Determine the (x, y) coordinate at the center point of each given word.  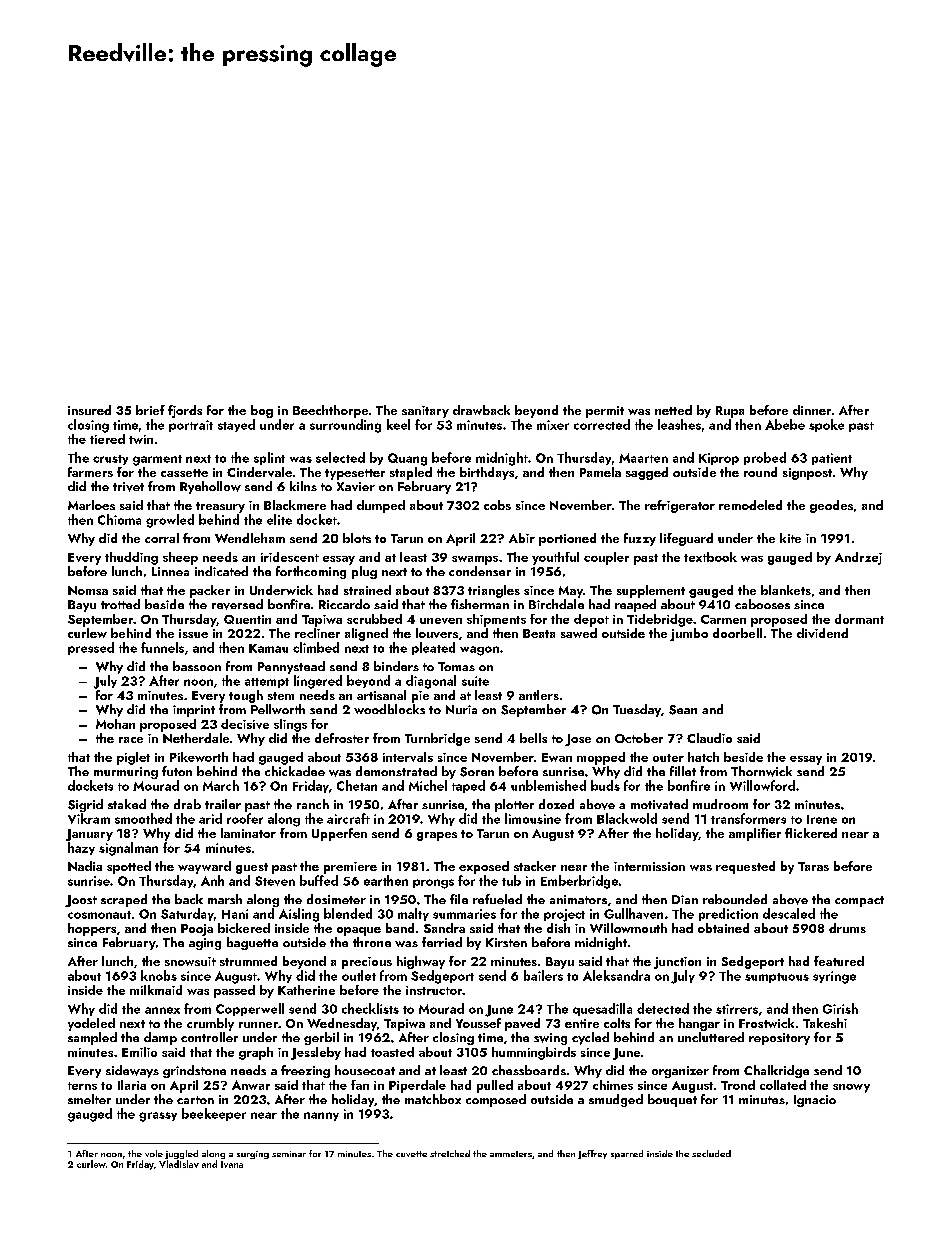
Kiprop (719, 459)
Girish (840, 1008)
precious (367, 963)
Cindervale (259, 472)
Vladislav (179, 1164)
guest (252, 868)
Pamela (600, 472)
